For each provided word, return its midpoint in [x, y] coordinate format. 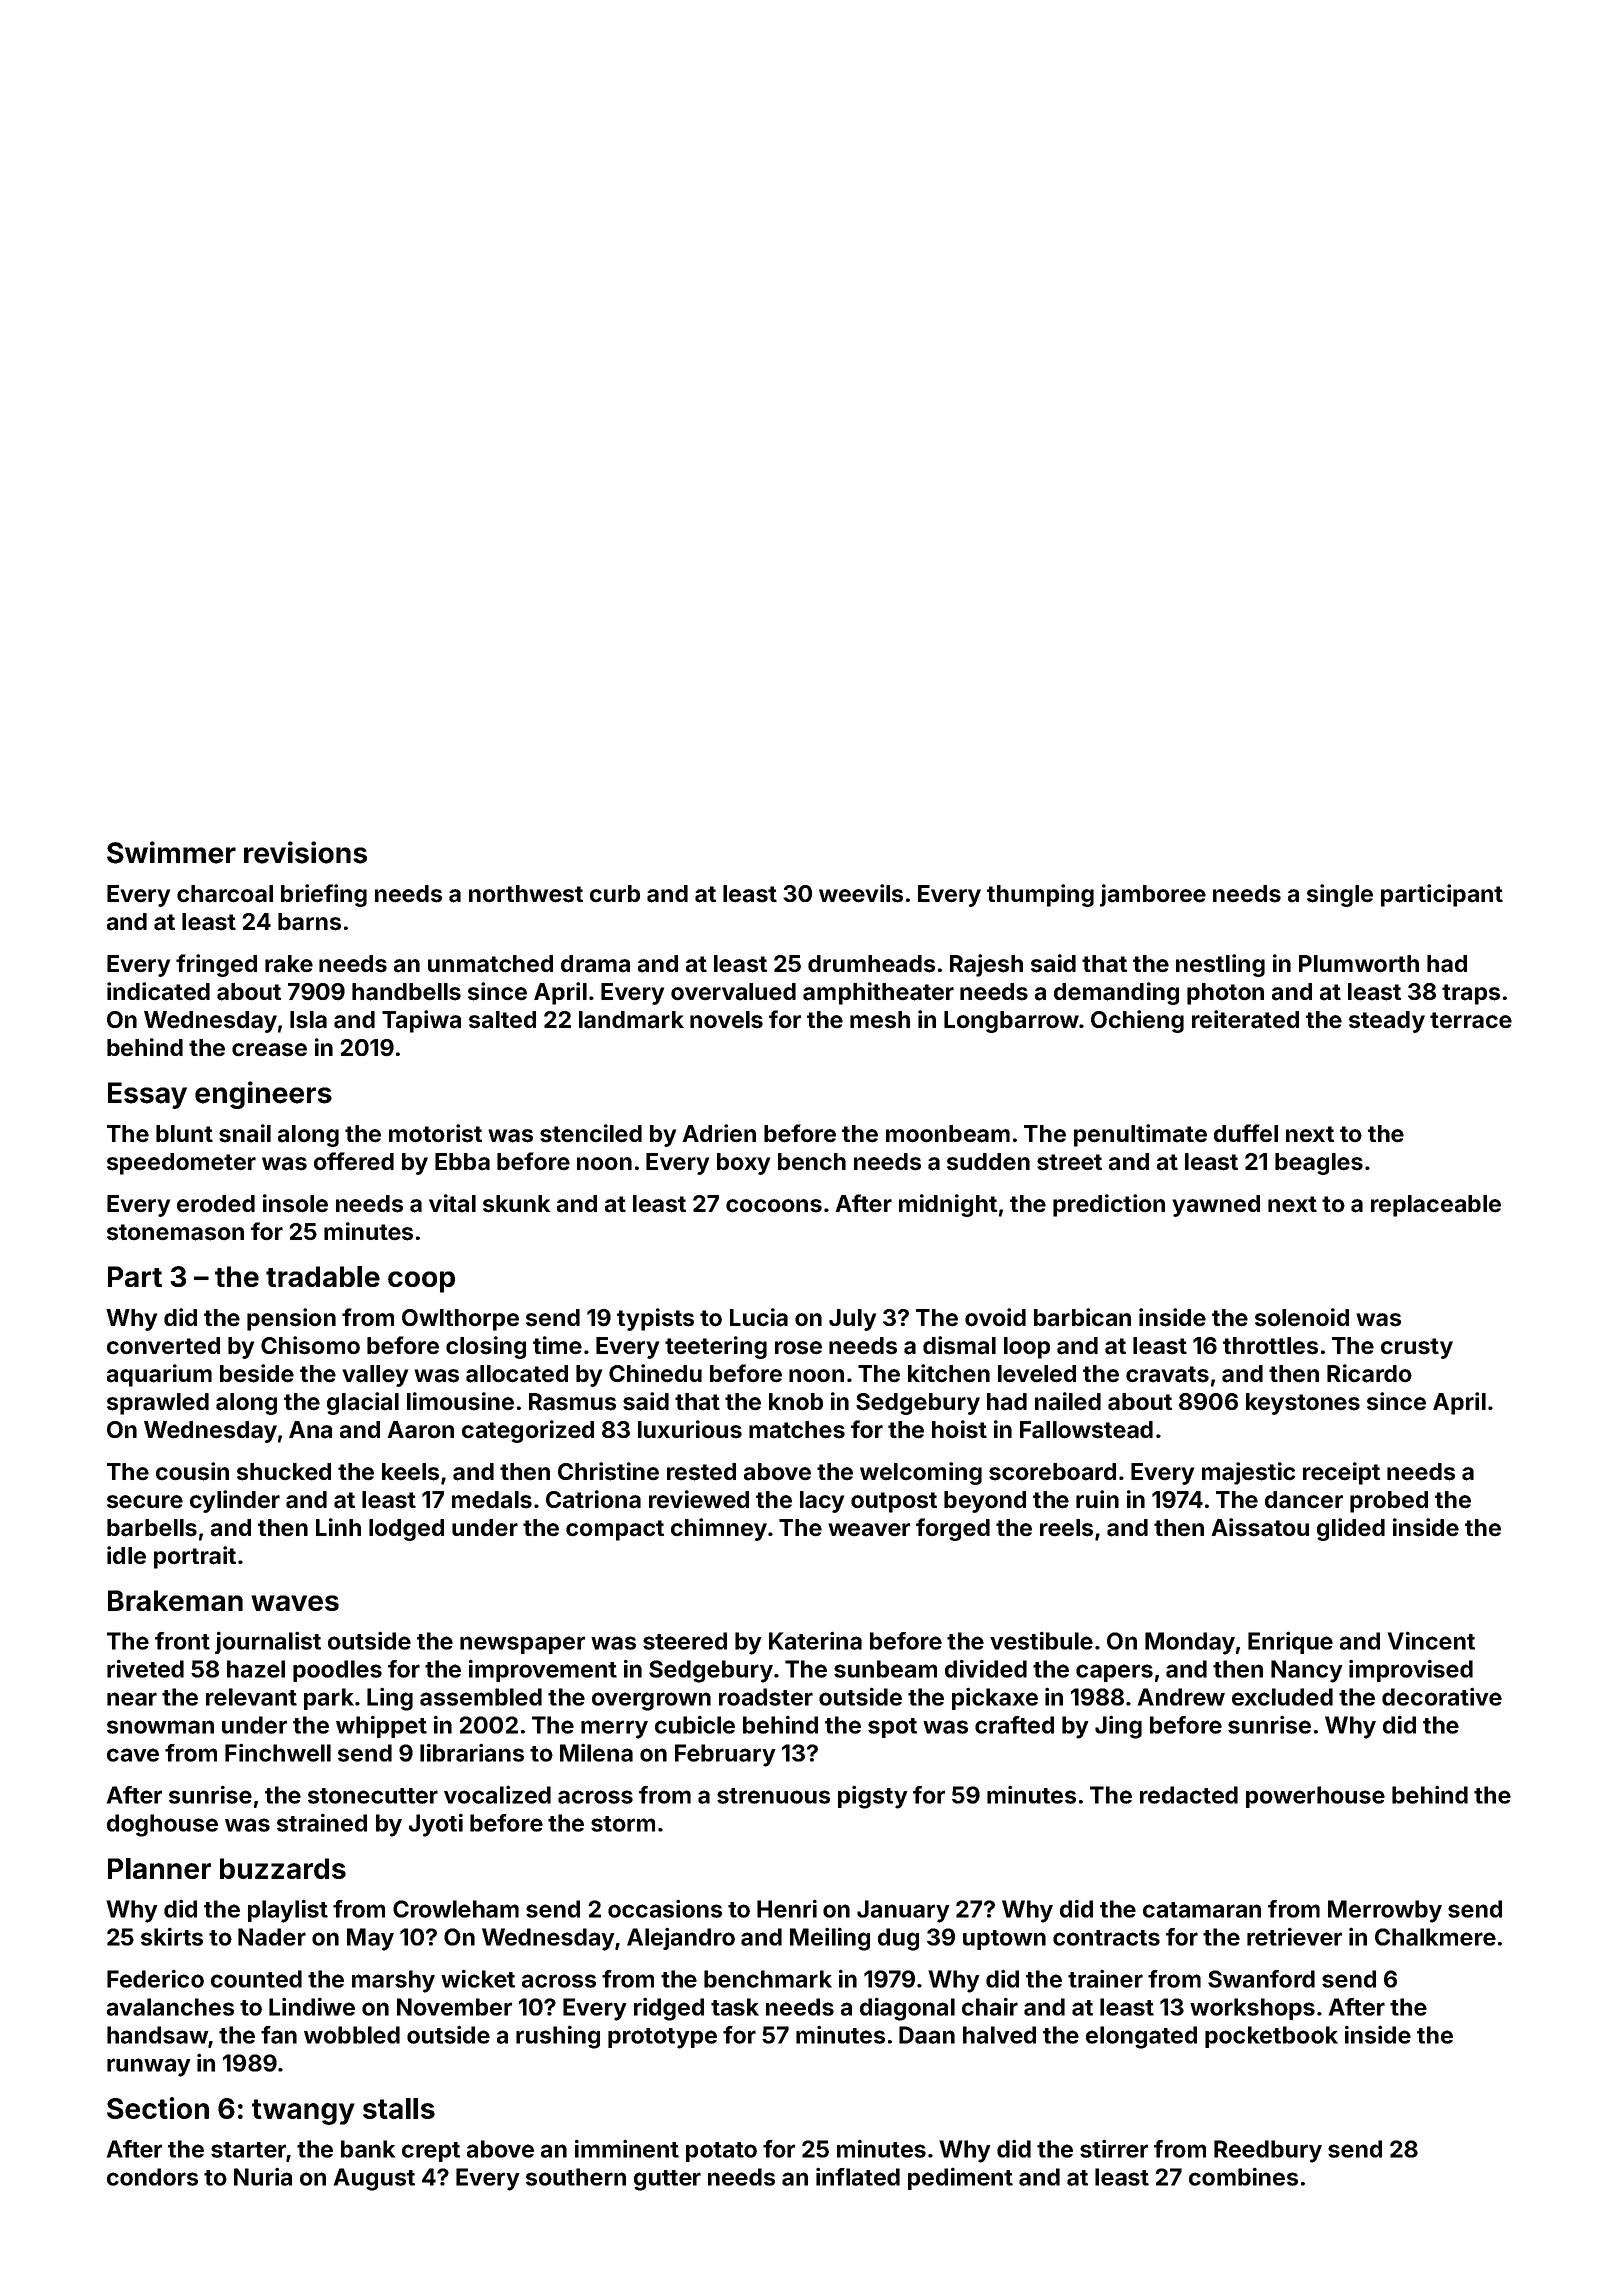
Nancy [1307, 1671]
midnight [948, 1205]
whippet [381, 1726]
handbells [406, 992]
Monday [1190, 1643]
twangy [303, 2112]
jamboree [1153, 895]
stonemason [175, 1232]
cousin [192, 1471]
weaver [869, 1530]
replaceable [1436, 1206]
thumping [1040, 895]
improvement [543, 1670]
